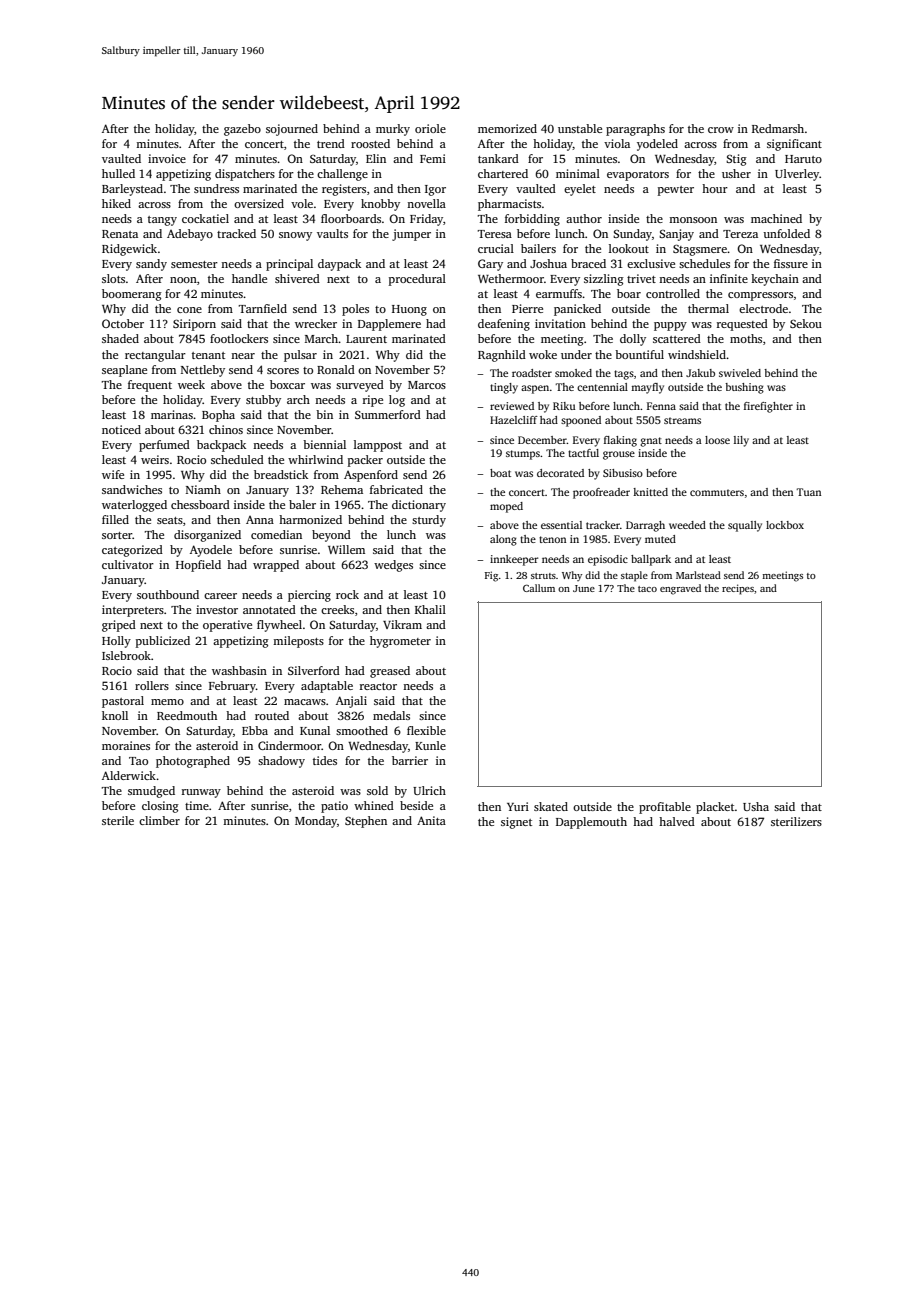 This screenshot has height=1308, width=924. What do you see at coordinates (167, 158) in the screenshot?
I see `invoice` at bounding box center [167, 158].
